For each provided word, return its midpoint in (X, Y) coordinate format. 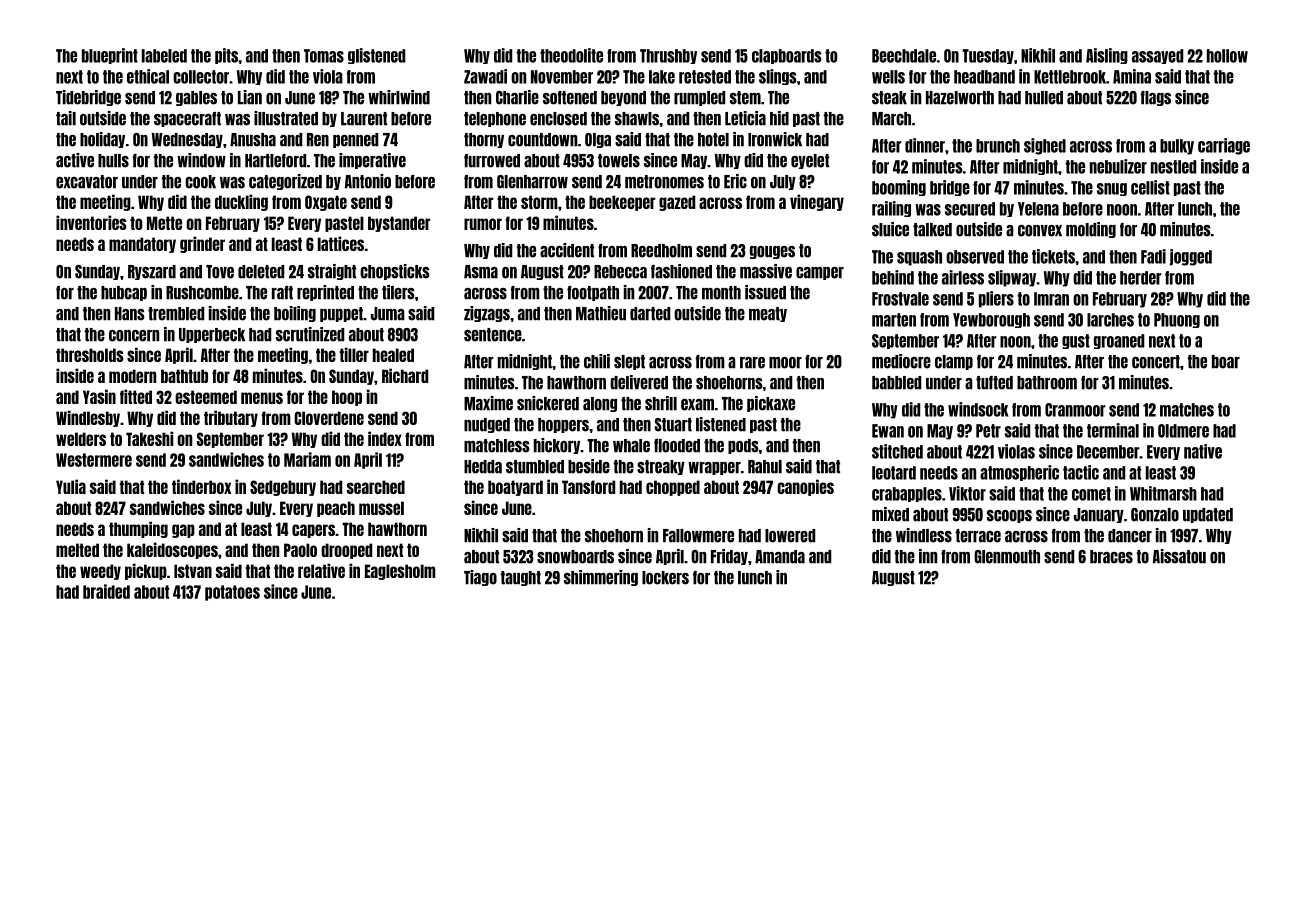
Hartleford (275, 161)
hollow (1227, 56)
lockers (665, 578)
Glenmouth (1007, 557)
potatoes (232, 593)
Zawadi (485, 76)
